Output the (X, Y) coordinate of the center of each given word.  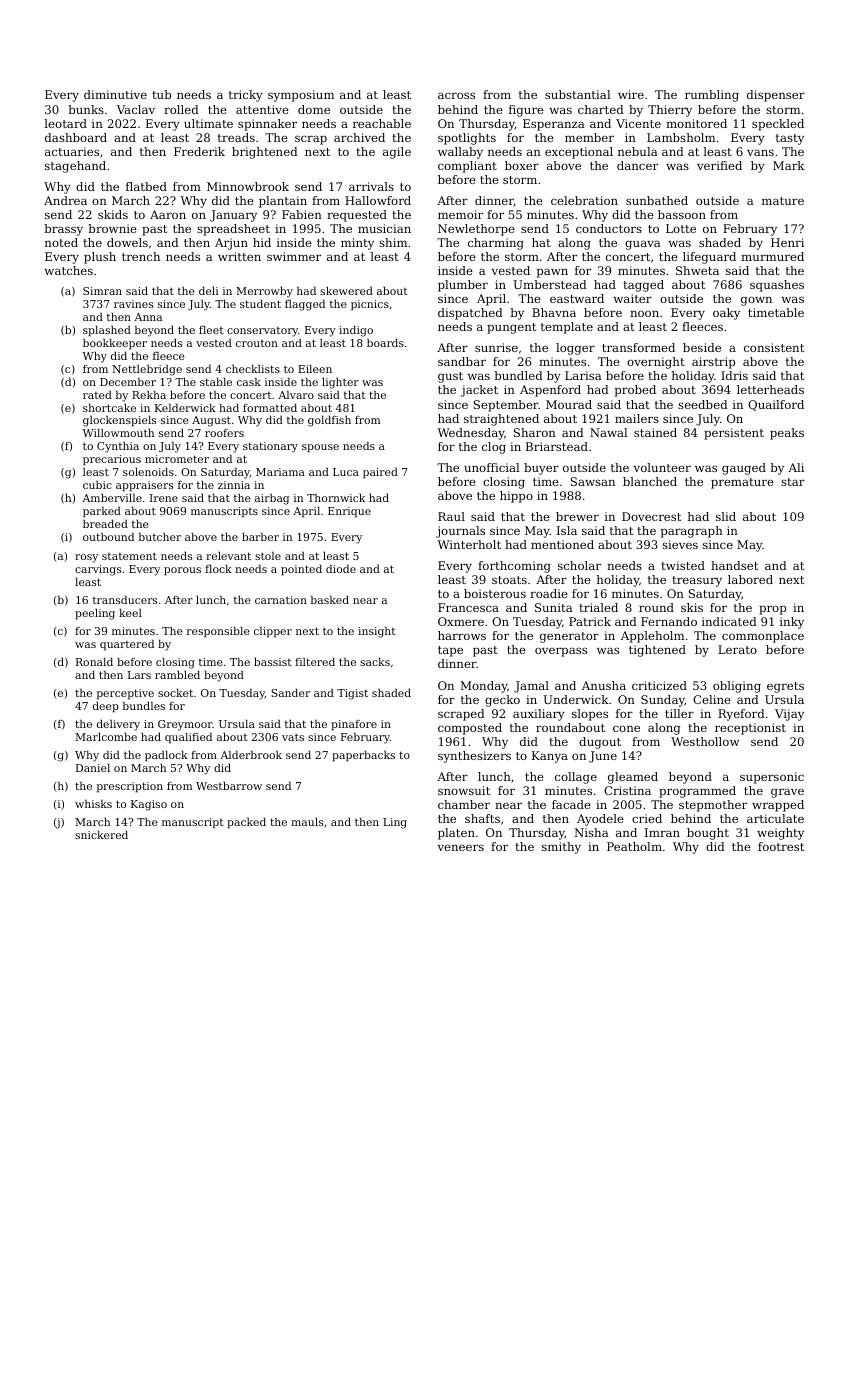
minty (357, 244)
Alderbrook (251, 754)
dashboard (76, 137)
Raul (451, 516)
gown (756, 301)
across (456, 95)
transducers (125, 599)
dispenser (776, 96)
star (793, 482)
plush (100, 258)
